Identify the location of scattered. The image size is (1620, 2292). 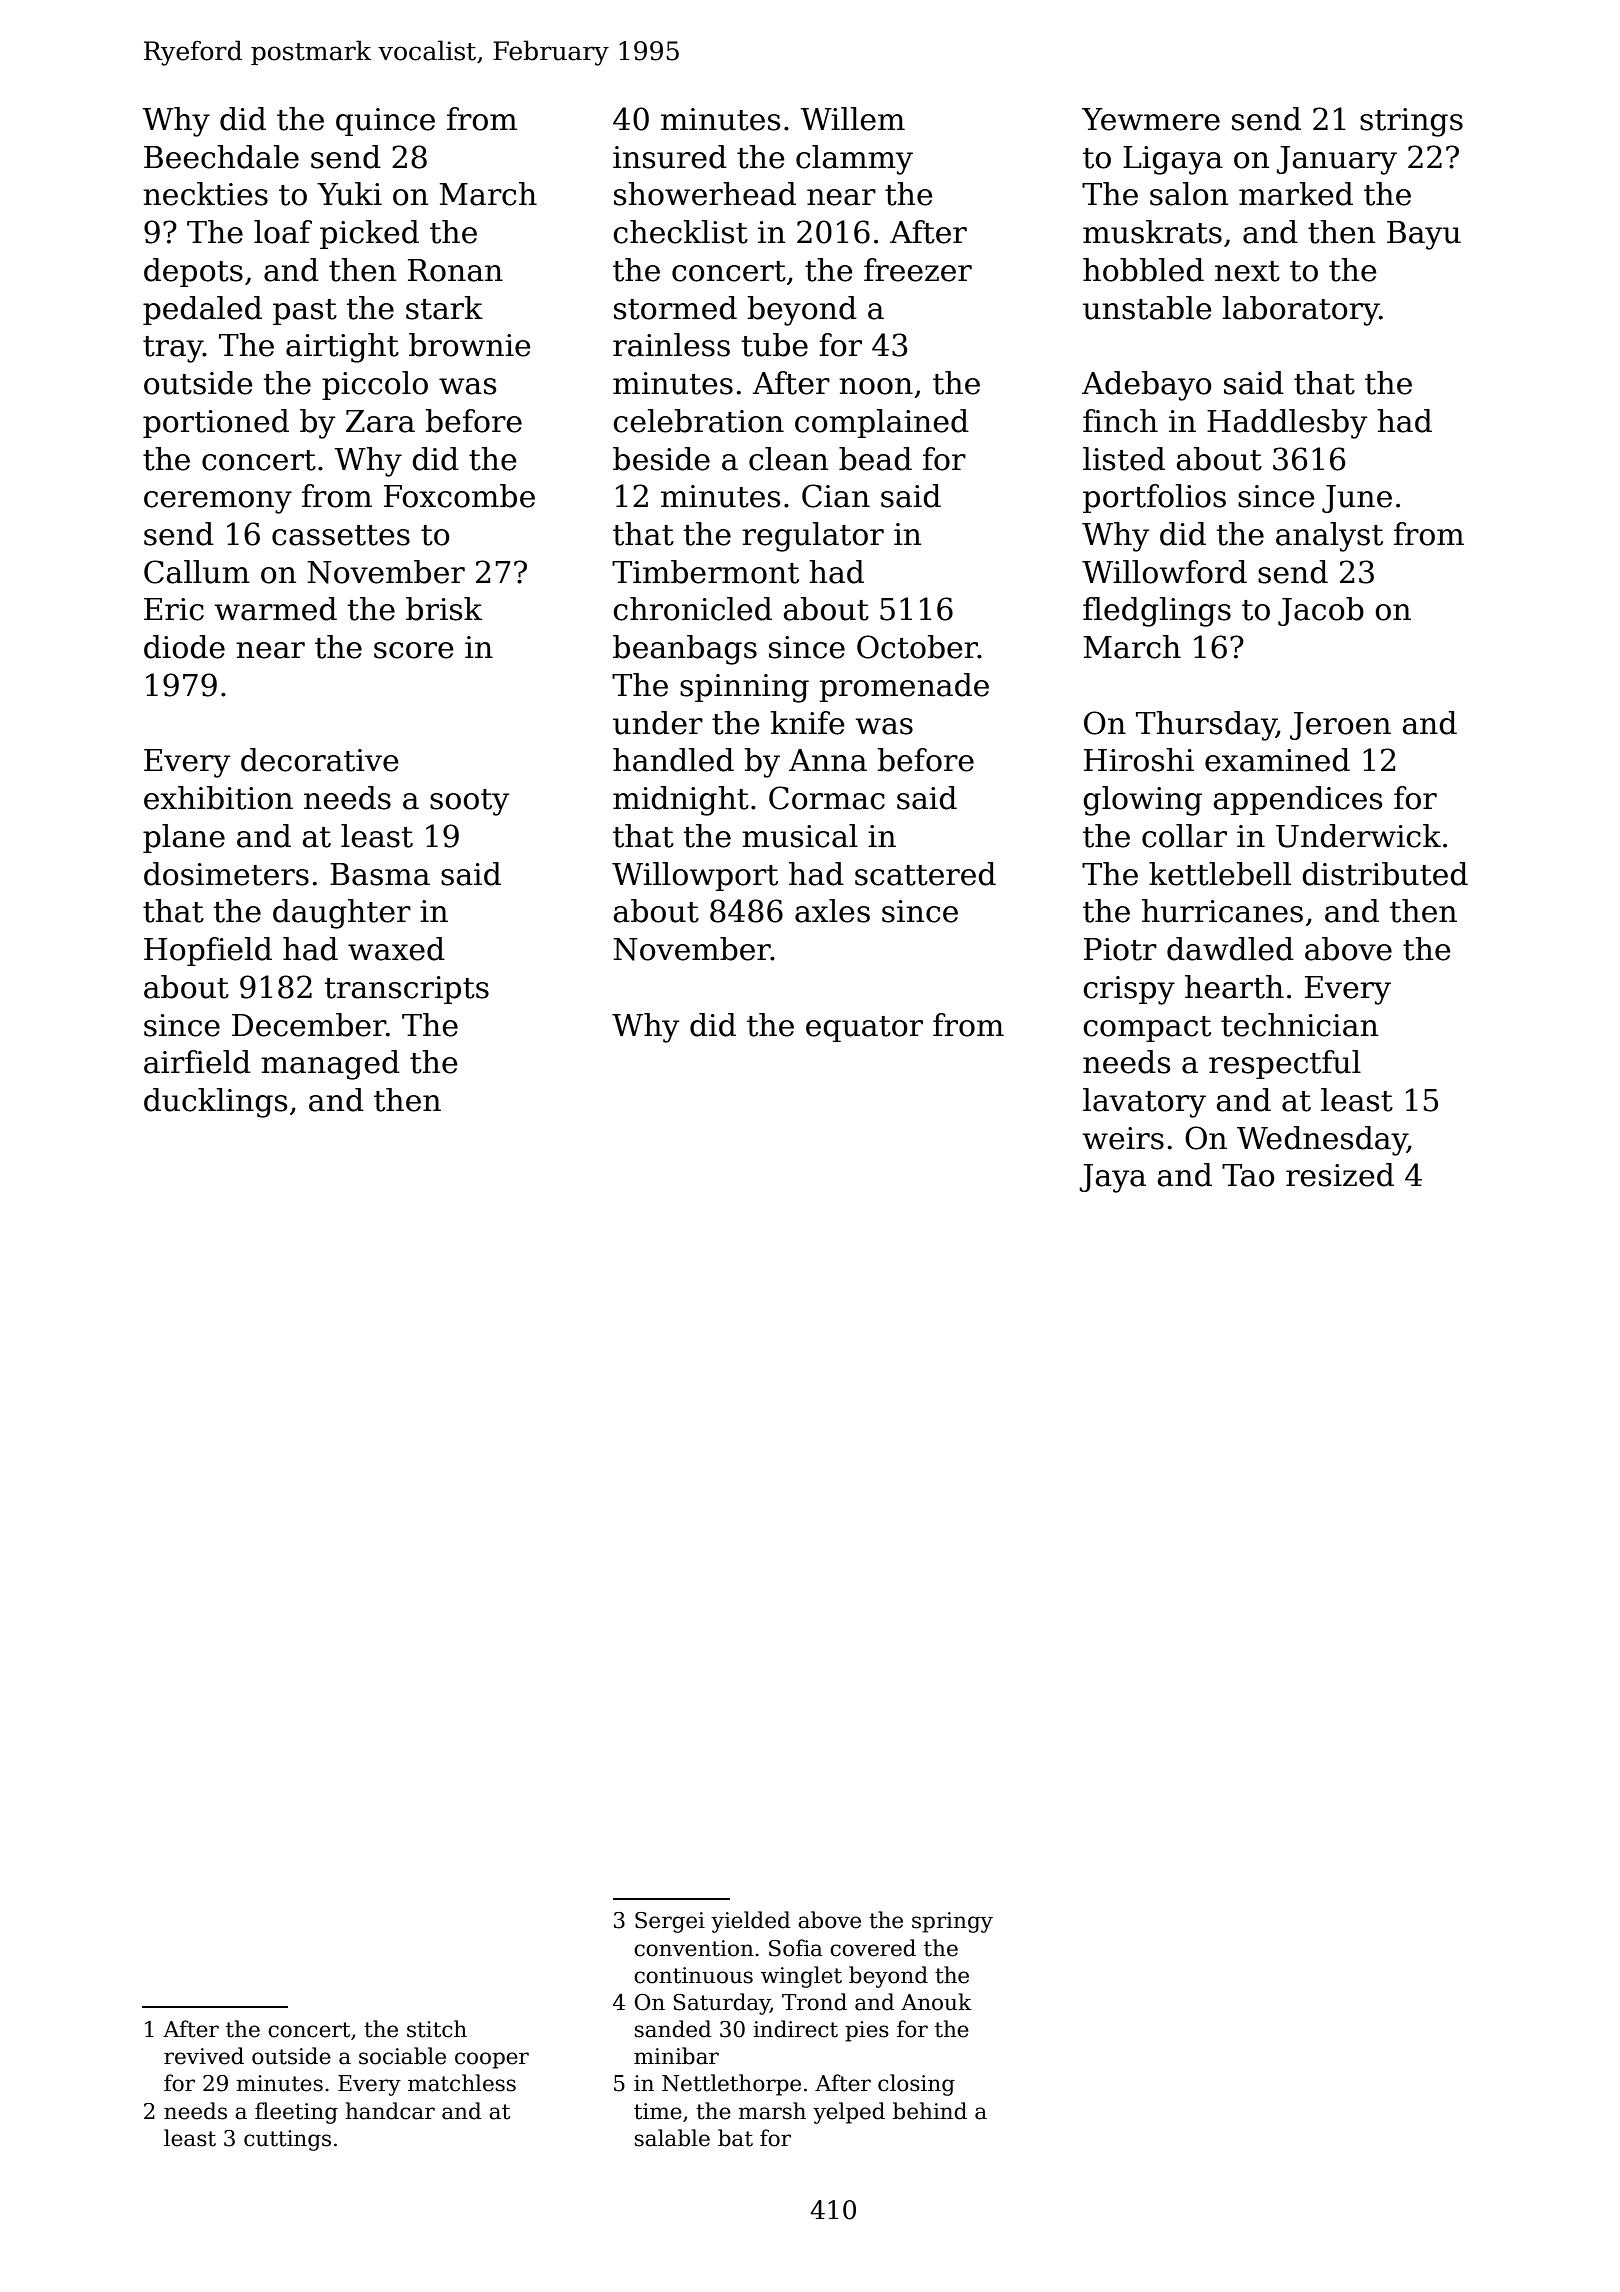
(925, 874).
